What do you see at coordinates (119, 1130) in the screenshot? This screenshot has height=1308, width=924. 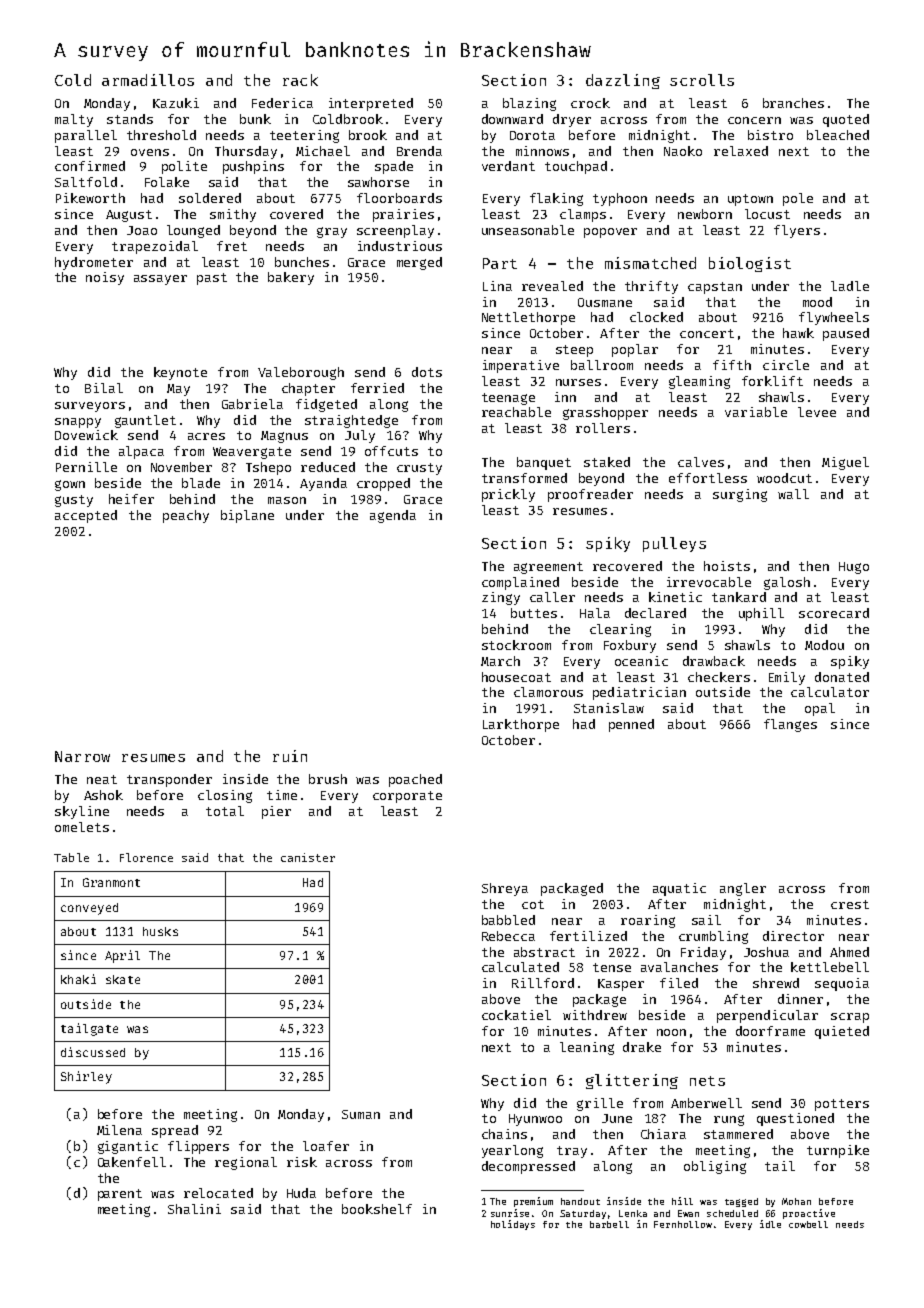 I see `Milena` at bounding box center [119, 1130].
